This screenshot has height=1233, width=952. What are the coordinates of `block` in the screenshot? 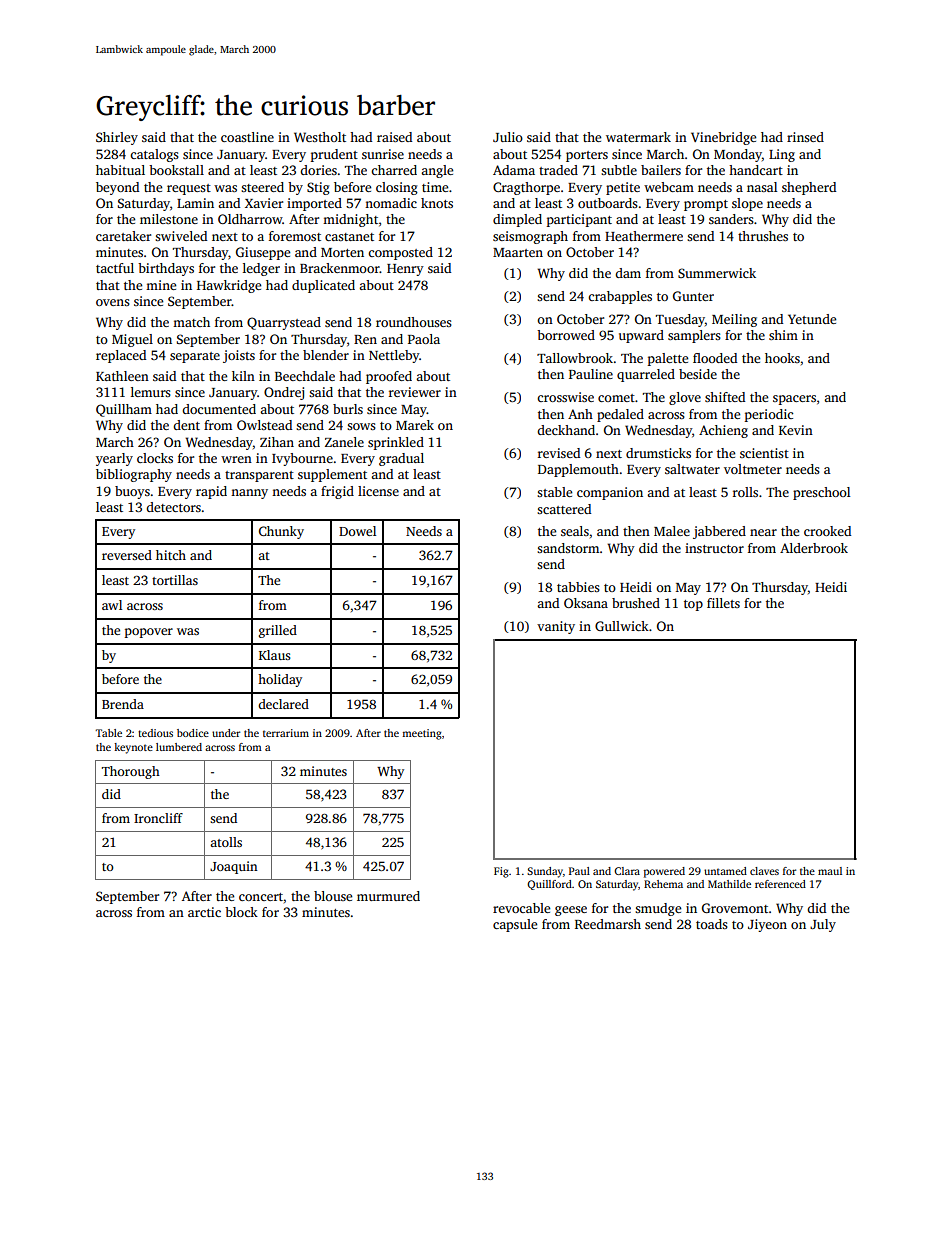 It's located at (241, 912).
